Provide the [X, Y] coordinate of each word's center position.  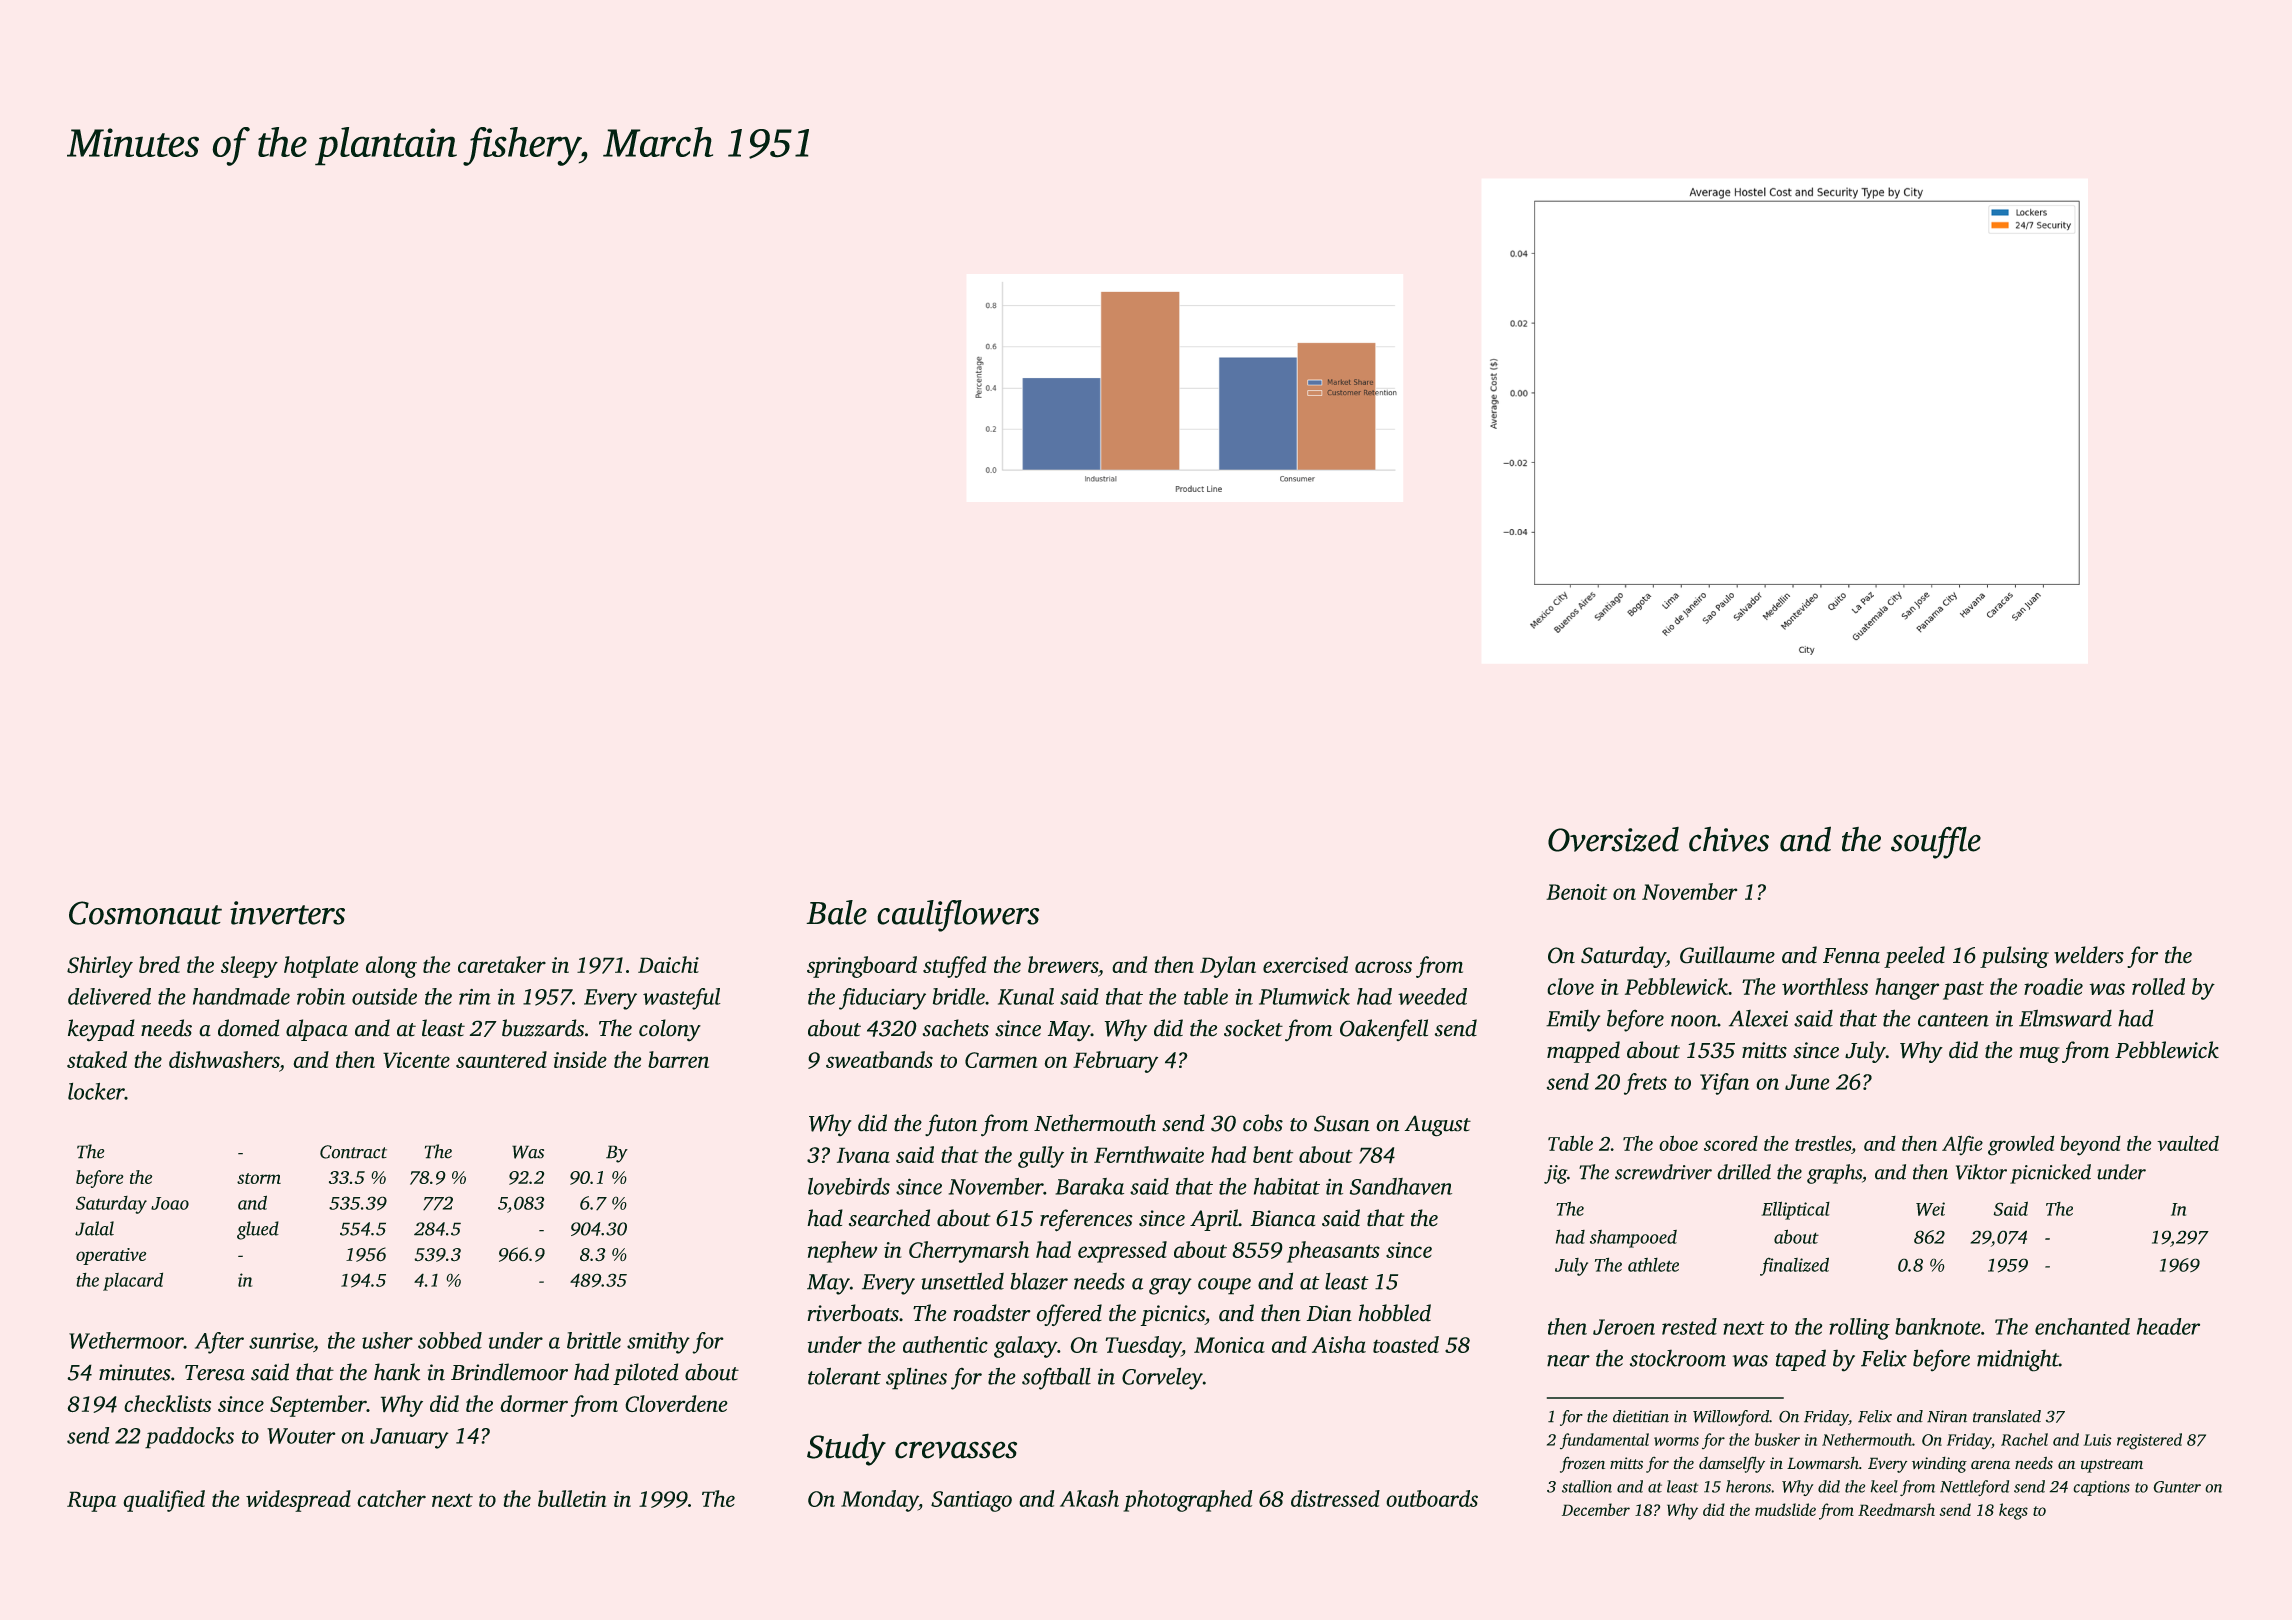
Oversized [1613, 839]
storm [259, 1178]
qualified [164, 1501]
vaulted [2188, 1143]
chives [1729, 839]
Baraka [1089, 1186]
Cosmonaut [145, 913]
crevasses [956, 1450]
